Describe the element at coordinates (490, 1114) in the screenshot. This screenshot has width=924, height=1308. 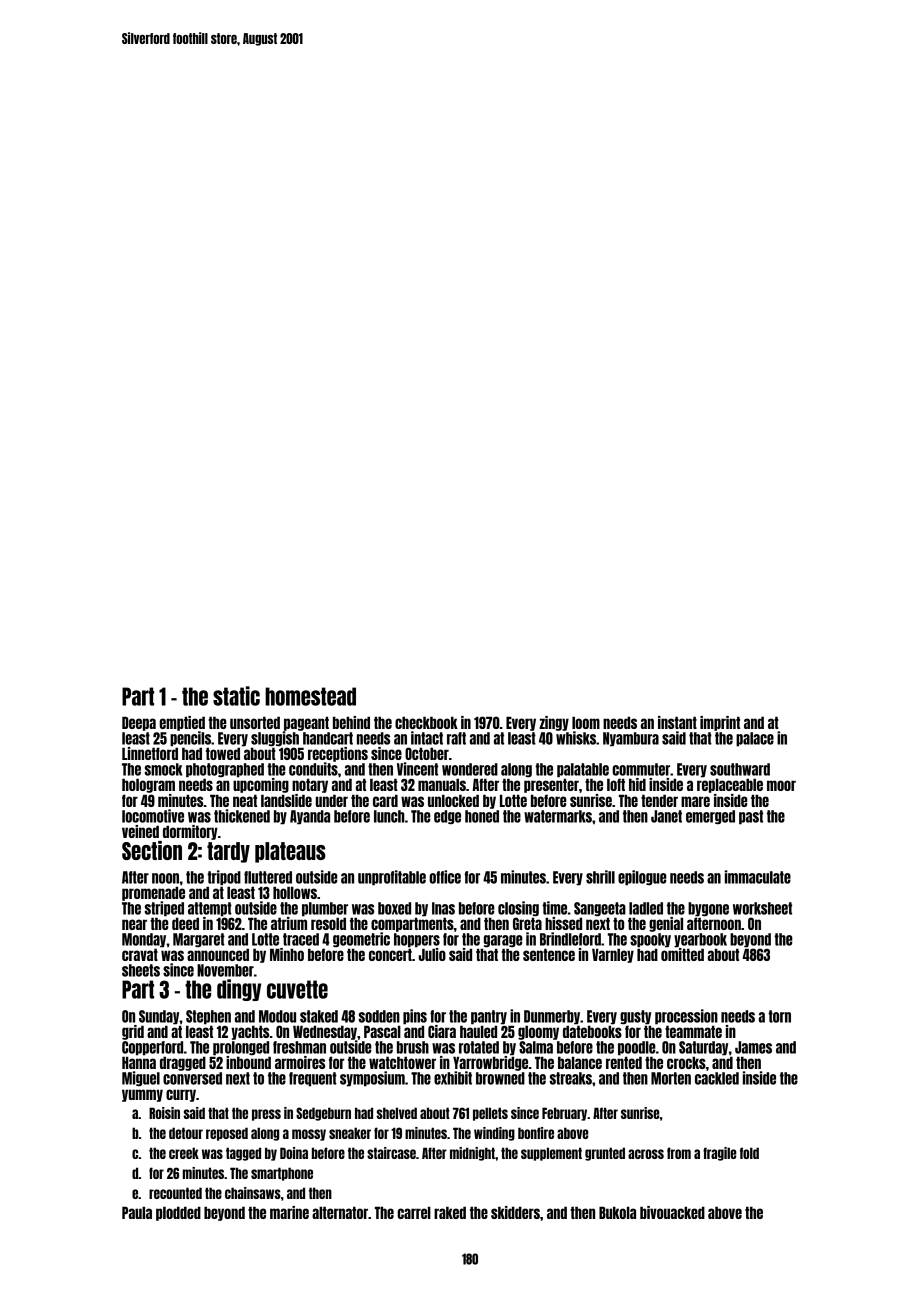
I see `pellets` at that location.
